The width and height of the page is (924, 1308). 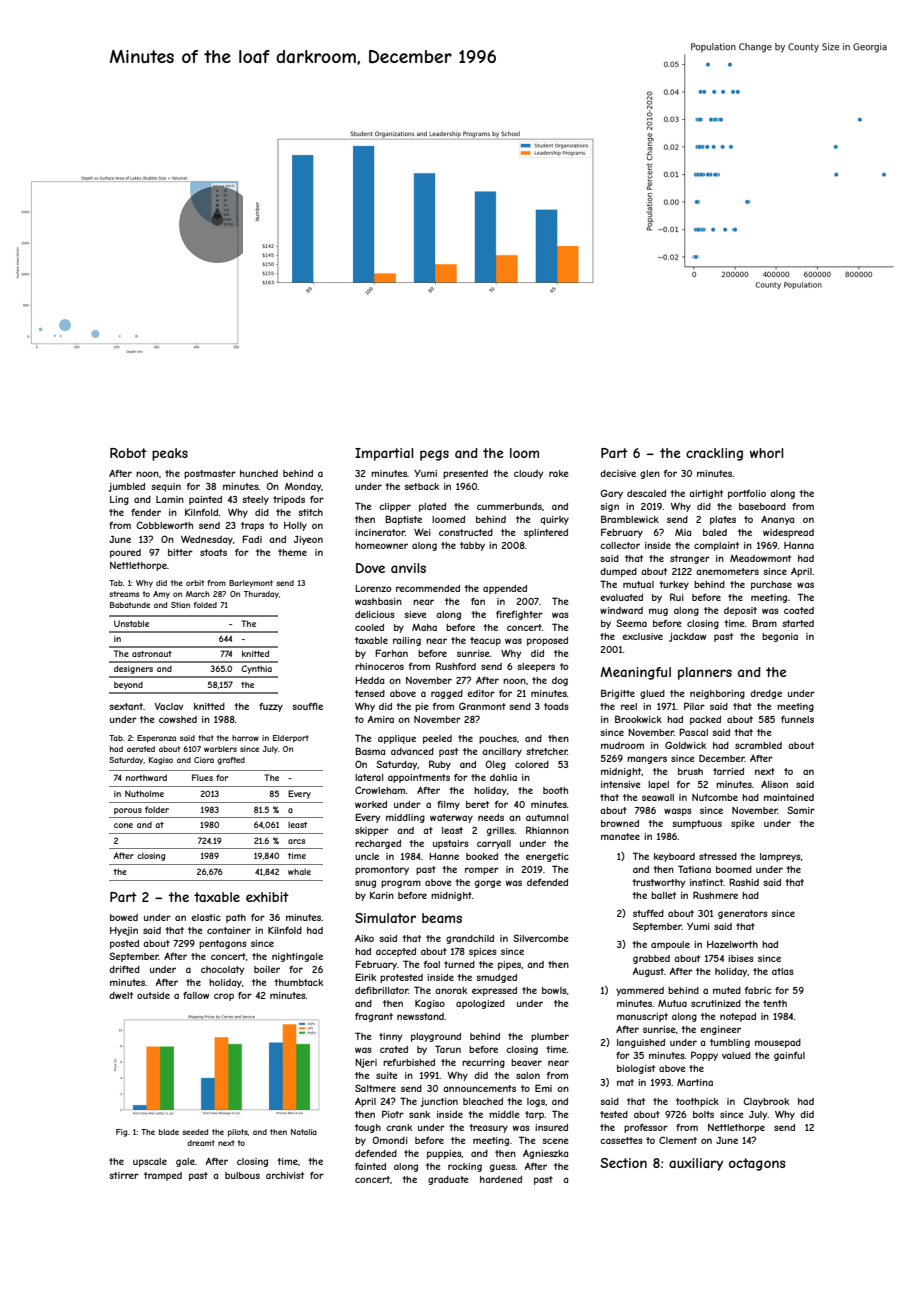 What do you see at coordinates (757, 1164) in the page?
I see `octagons` at bounding box center [757, 1164].
